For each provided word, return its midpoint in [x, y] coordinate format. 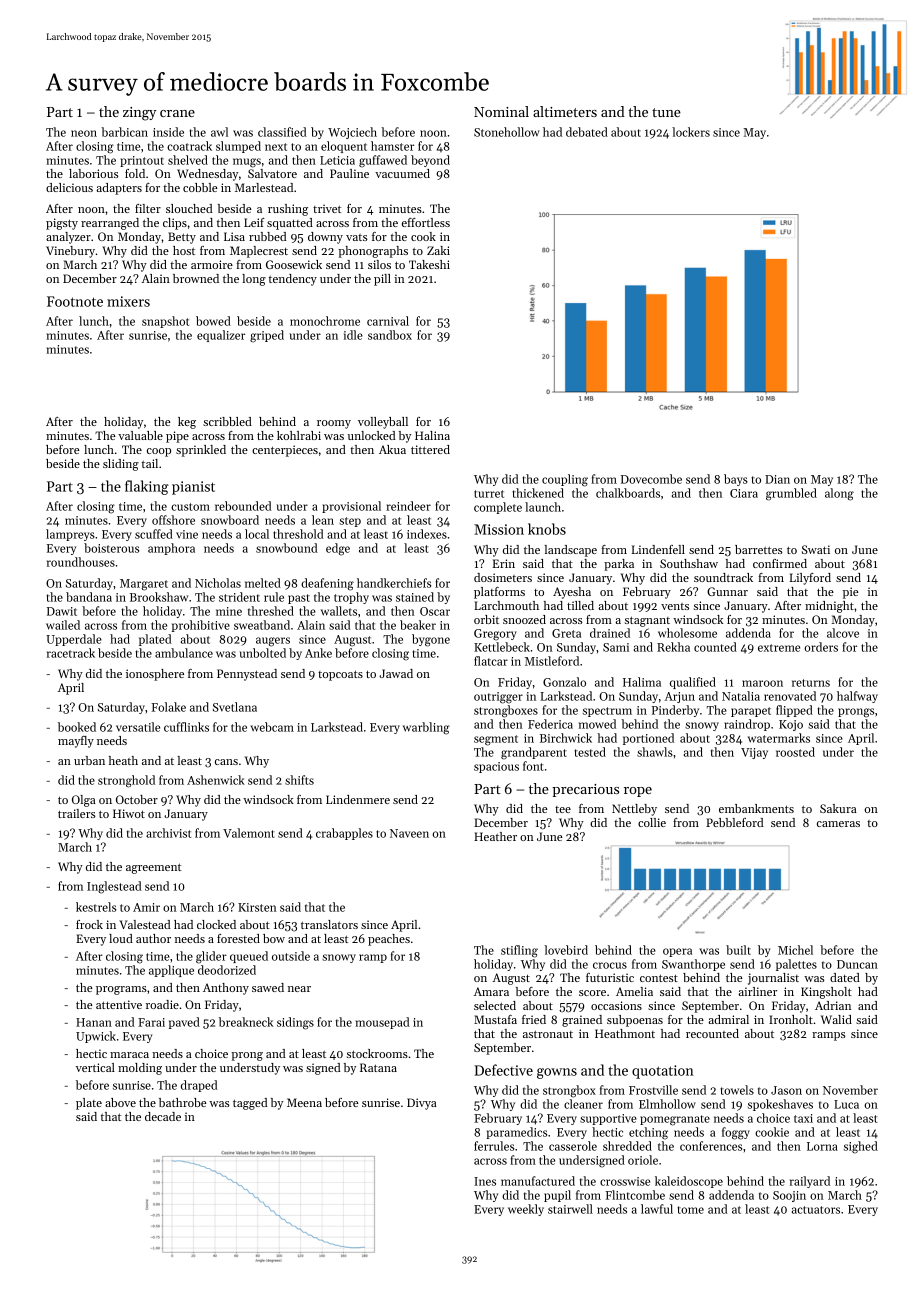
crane [177, 113]
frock [89, 924]
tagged [250, 1104]
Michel [795, 950]
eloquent [344, 147]
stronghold [126, 781]
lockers [691, 132]
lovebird [566, 950]
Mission [499, 529]
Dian [777, 479]
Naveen [409, 833]
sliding [121, 465]
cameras [838, 824]
